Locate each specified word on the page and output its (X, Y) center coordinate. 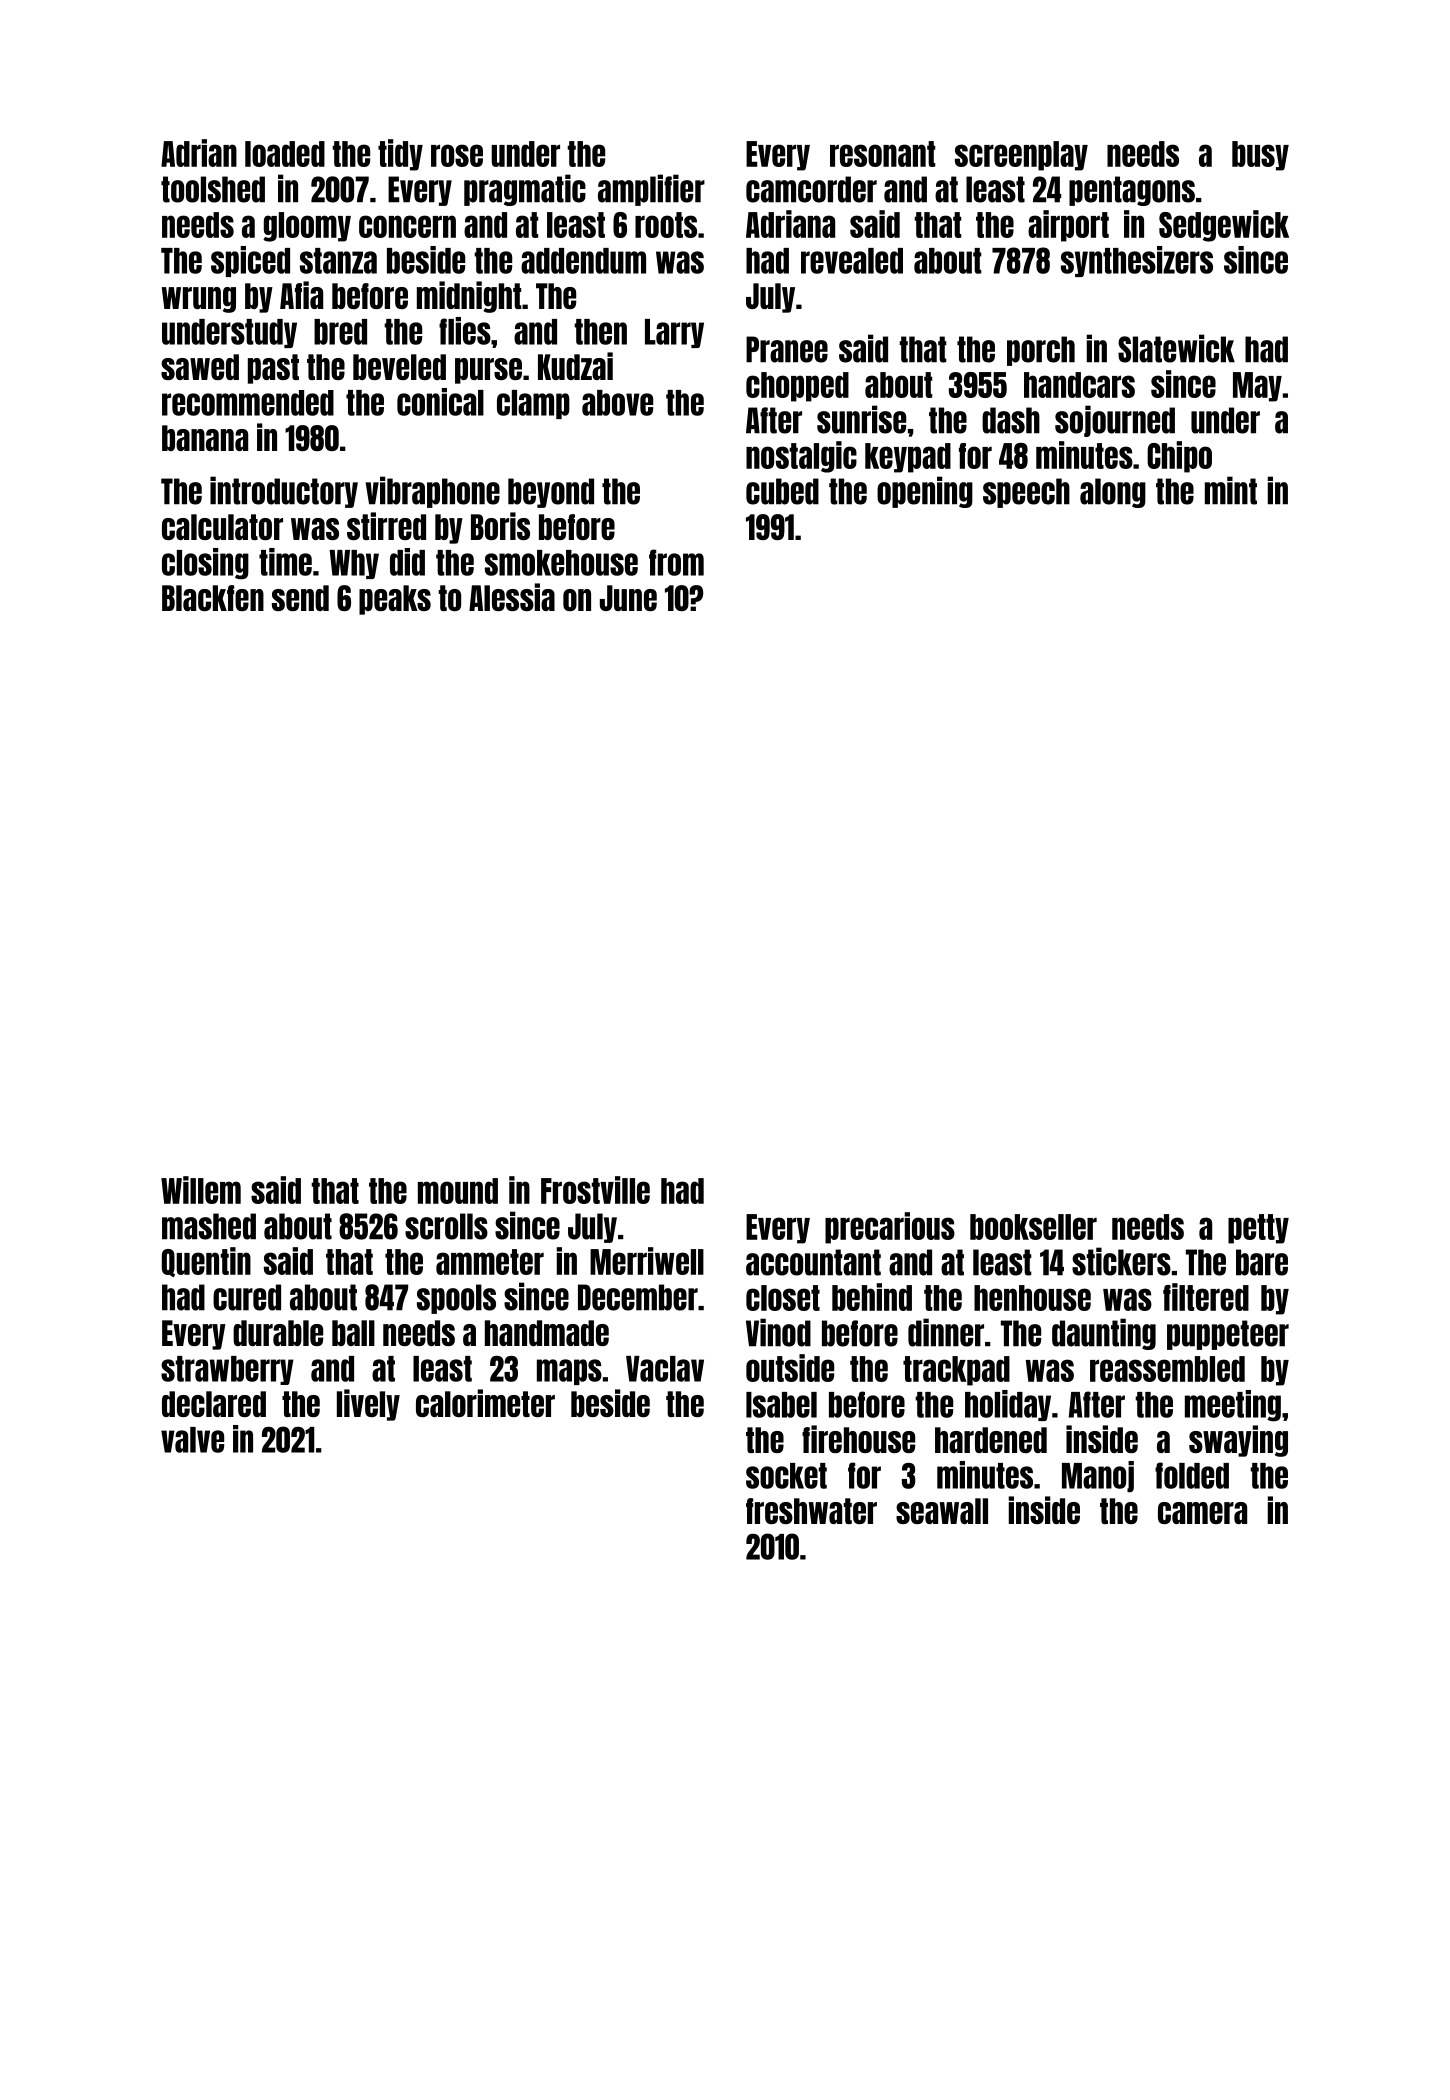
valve (192, 1440)
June (628, 598)
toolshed (213, 189)
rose (457, 155)
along (1113, 493)
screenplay (1021, 156)
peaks (395, 600)
